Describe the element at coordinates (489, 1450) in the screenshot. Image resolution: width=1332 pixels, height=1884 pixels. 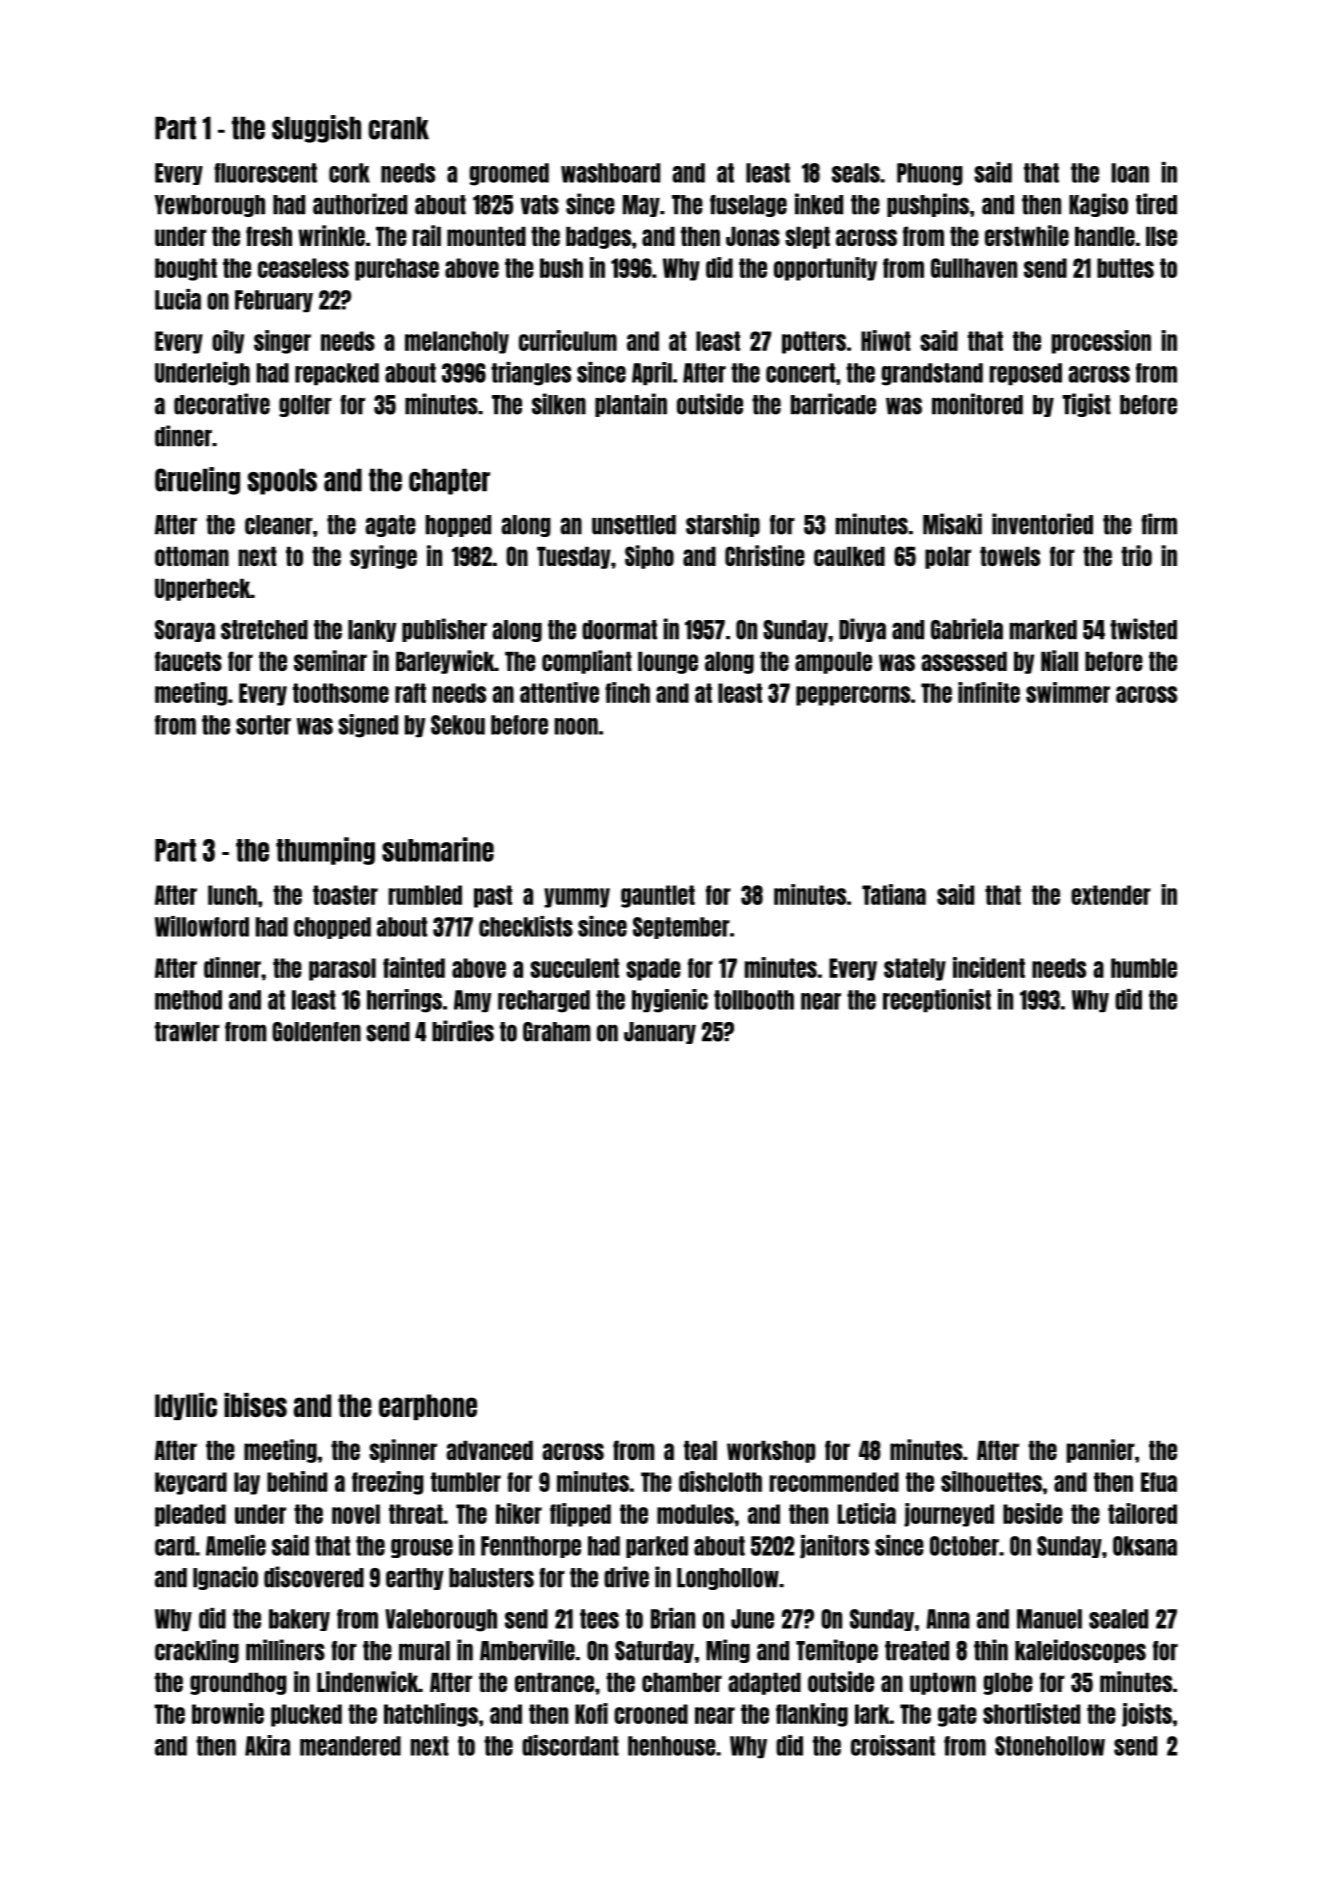
I see `advanced` at that location.
